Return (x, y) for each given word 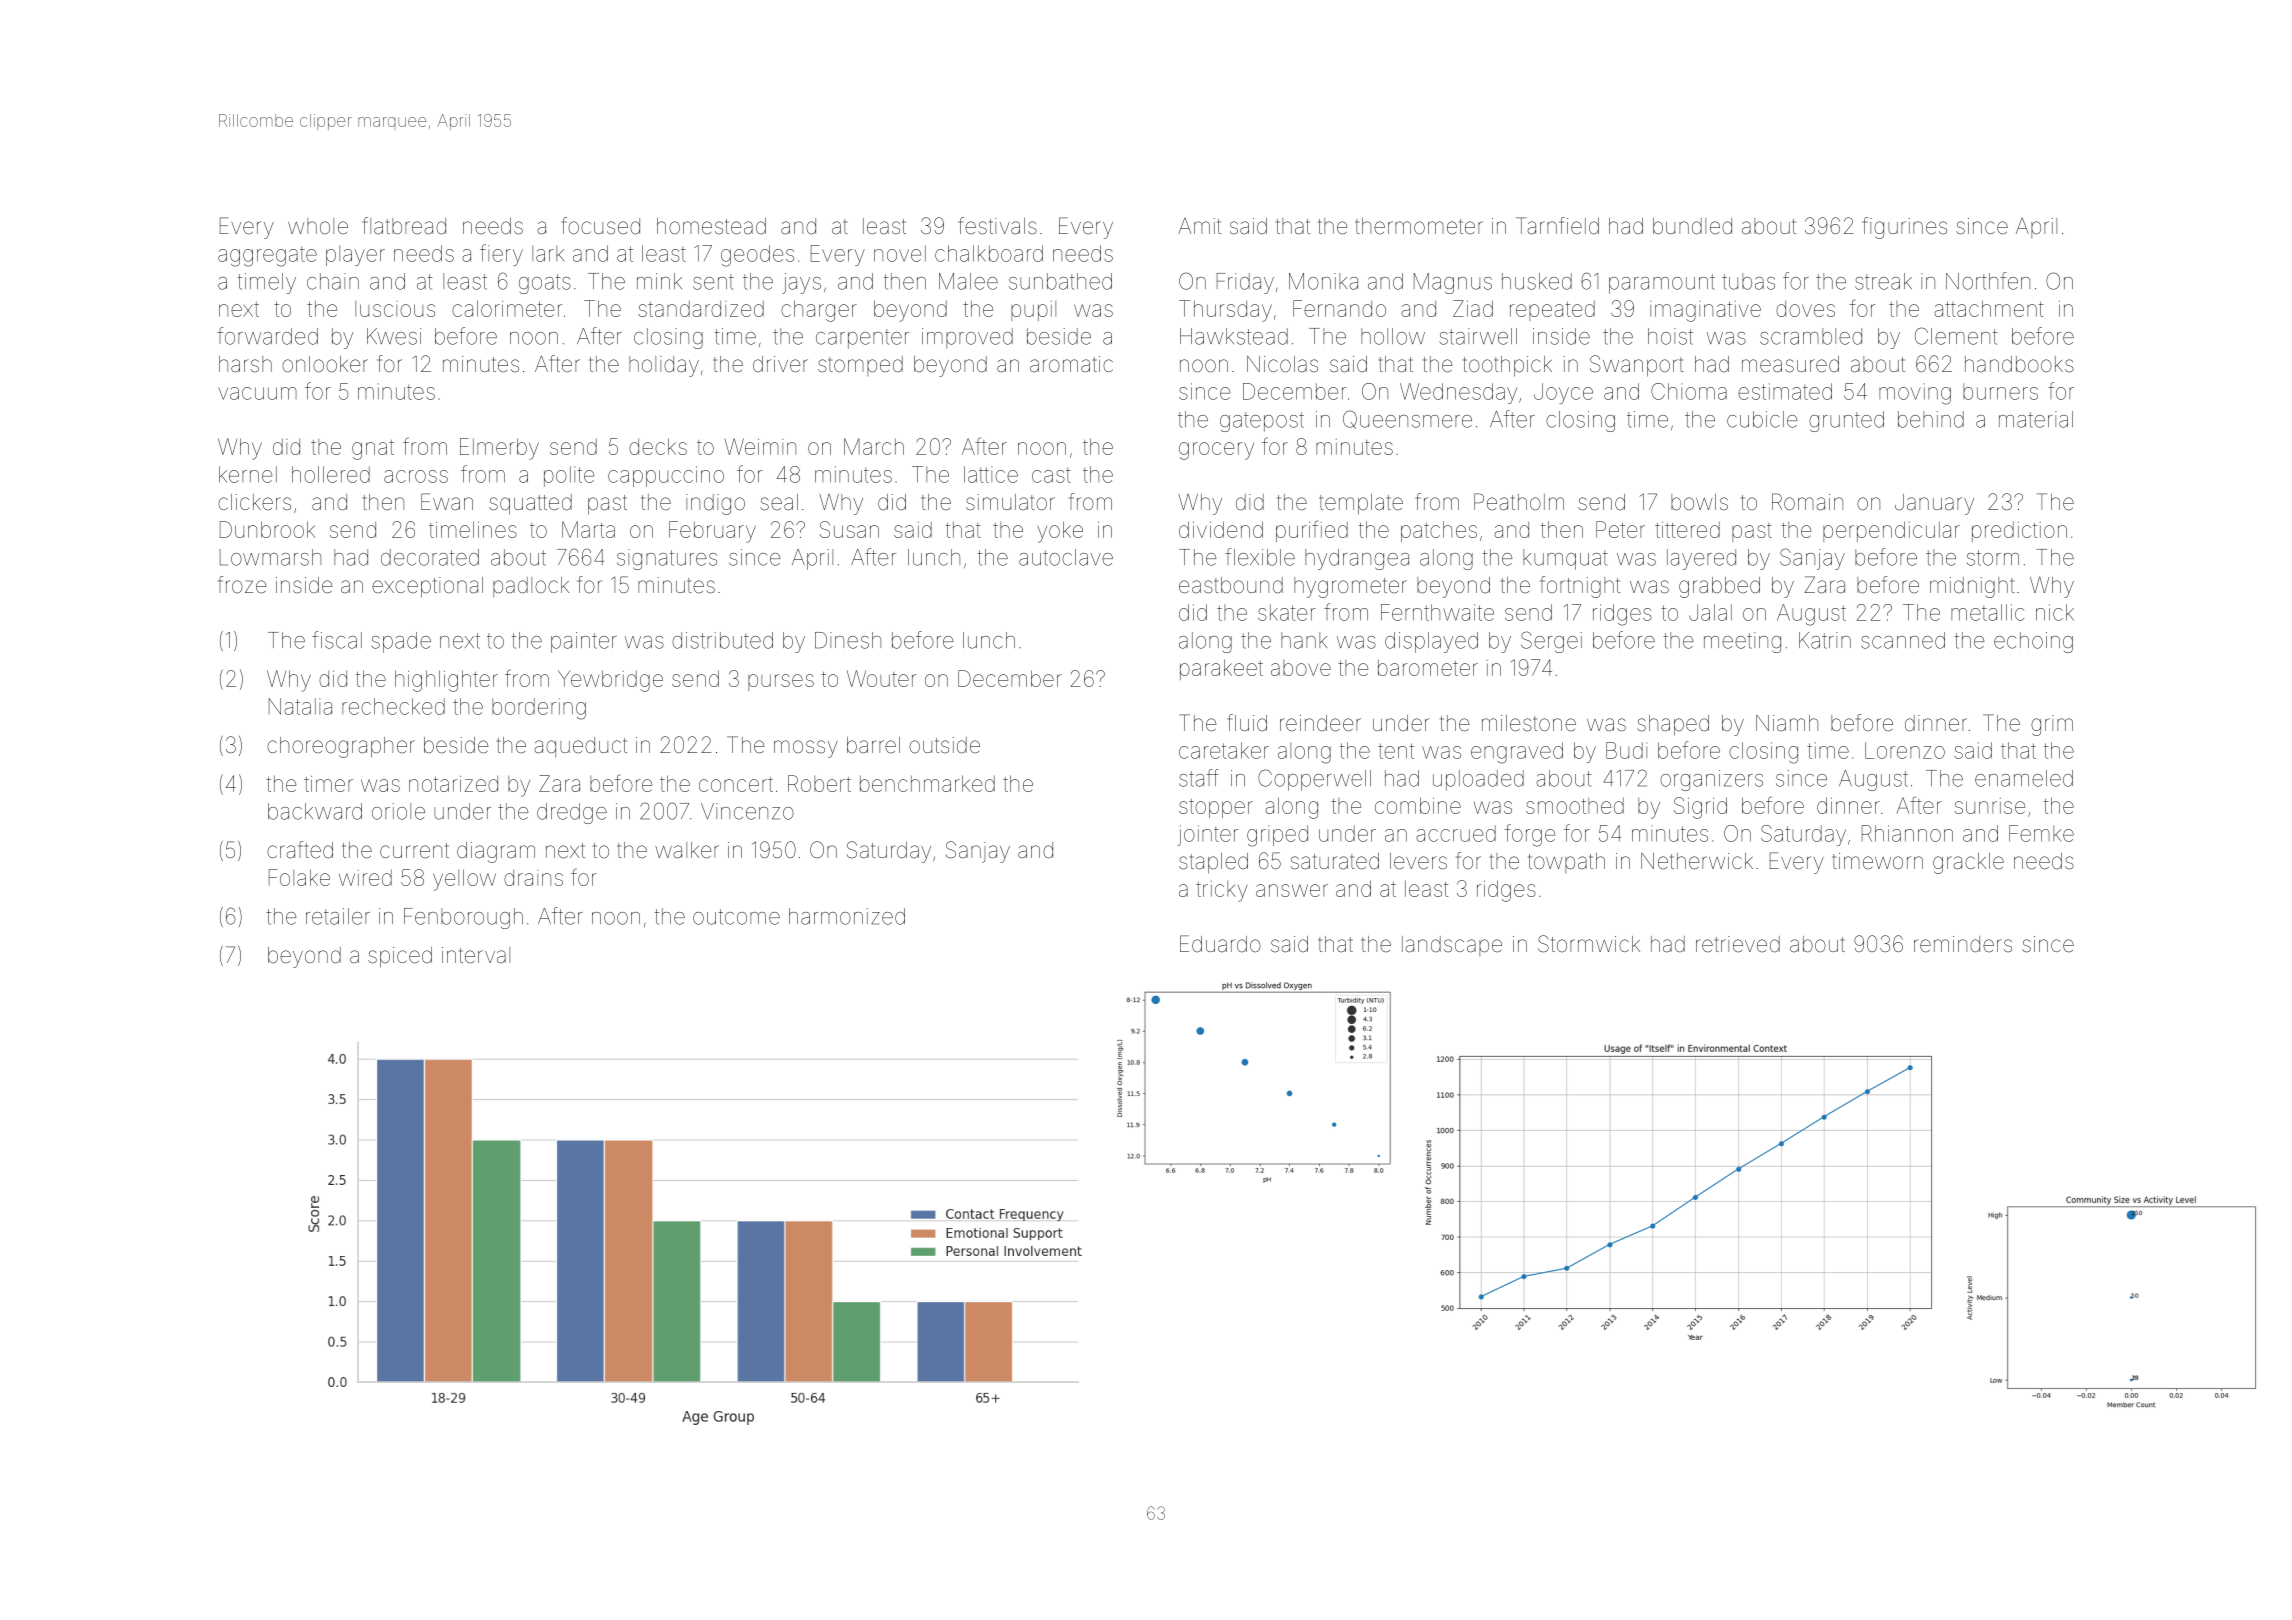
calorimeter (507, 308)
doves (1805, 309)
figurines (1905, 228)
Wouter (881, 678)
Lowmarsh (270, 557)
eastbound (1231, 585)
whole (318, 226)
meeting (1742, 642)
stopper (1216, 808)
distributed (722, 640)
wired (365, 878)
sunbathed (1060, 281)
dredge (572, 813)
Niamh (1787, 723)
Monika (1323, 281)
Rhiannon (1907, 833)
